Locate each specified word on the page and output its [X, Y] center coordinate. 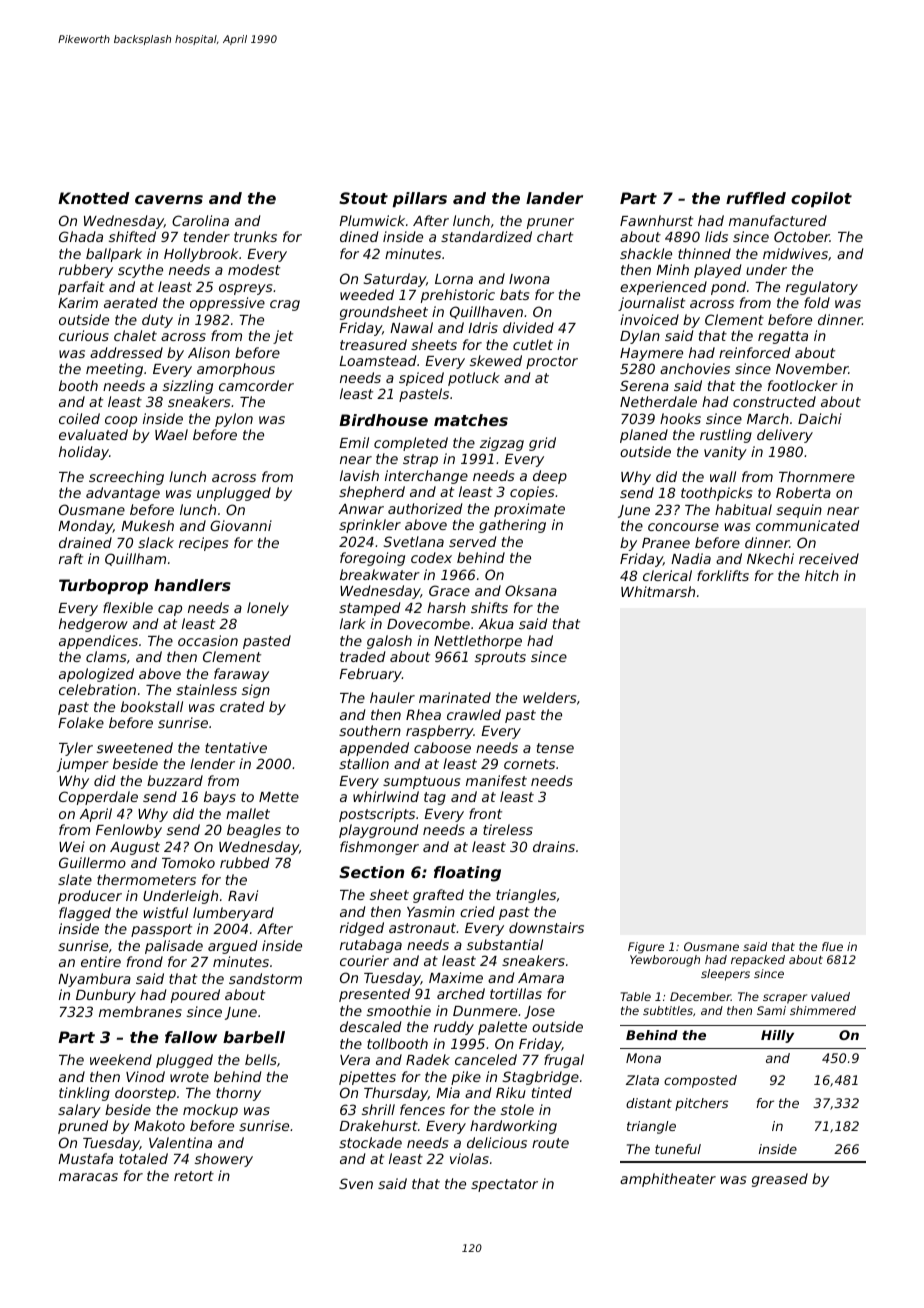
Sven [356, 1183]
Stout [363, 198]
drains [554, 846]
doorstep [145, 1094]
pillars [419, 200]
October [802, 236]
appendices [98, 642]
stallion [364, 763]
